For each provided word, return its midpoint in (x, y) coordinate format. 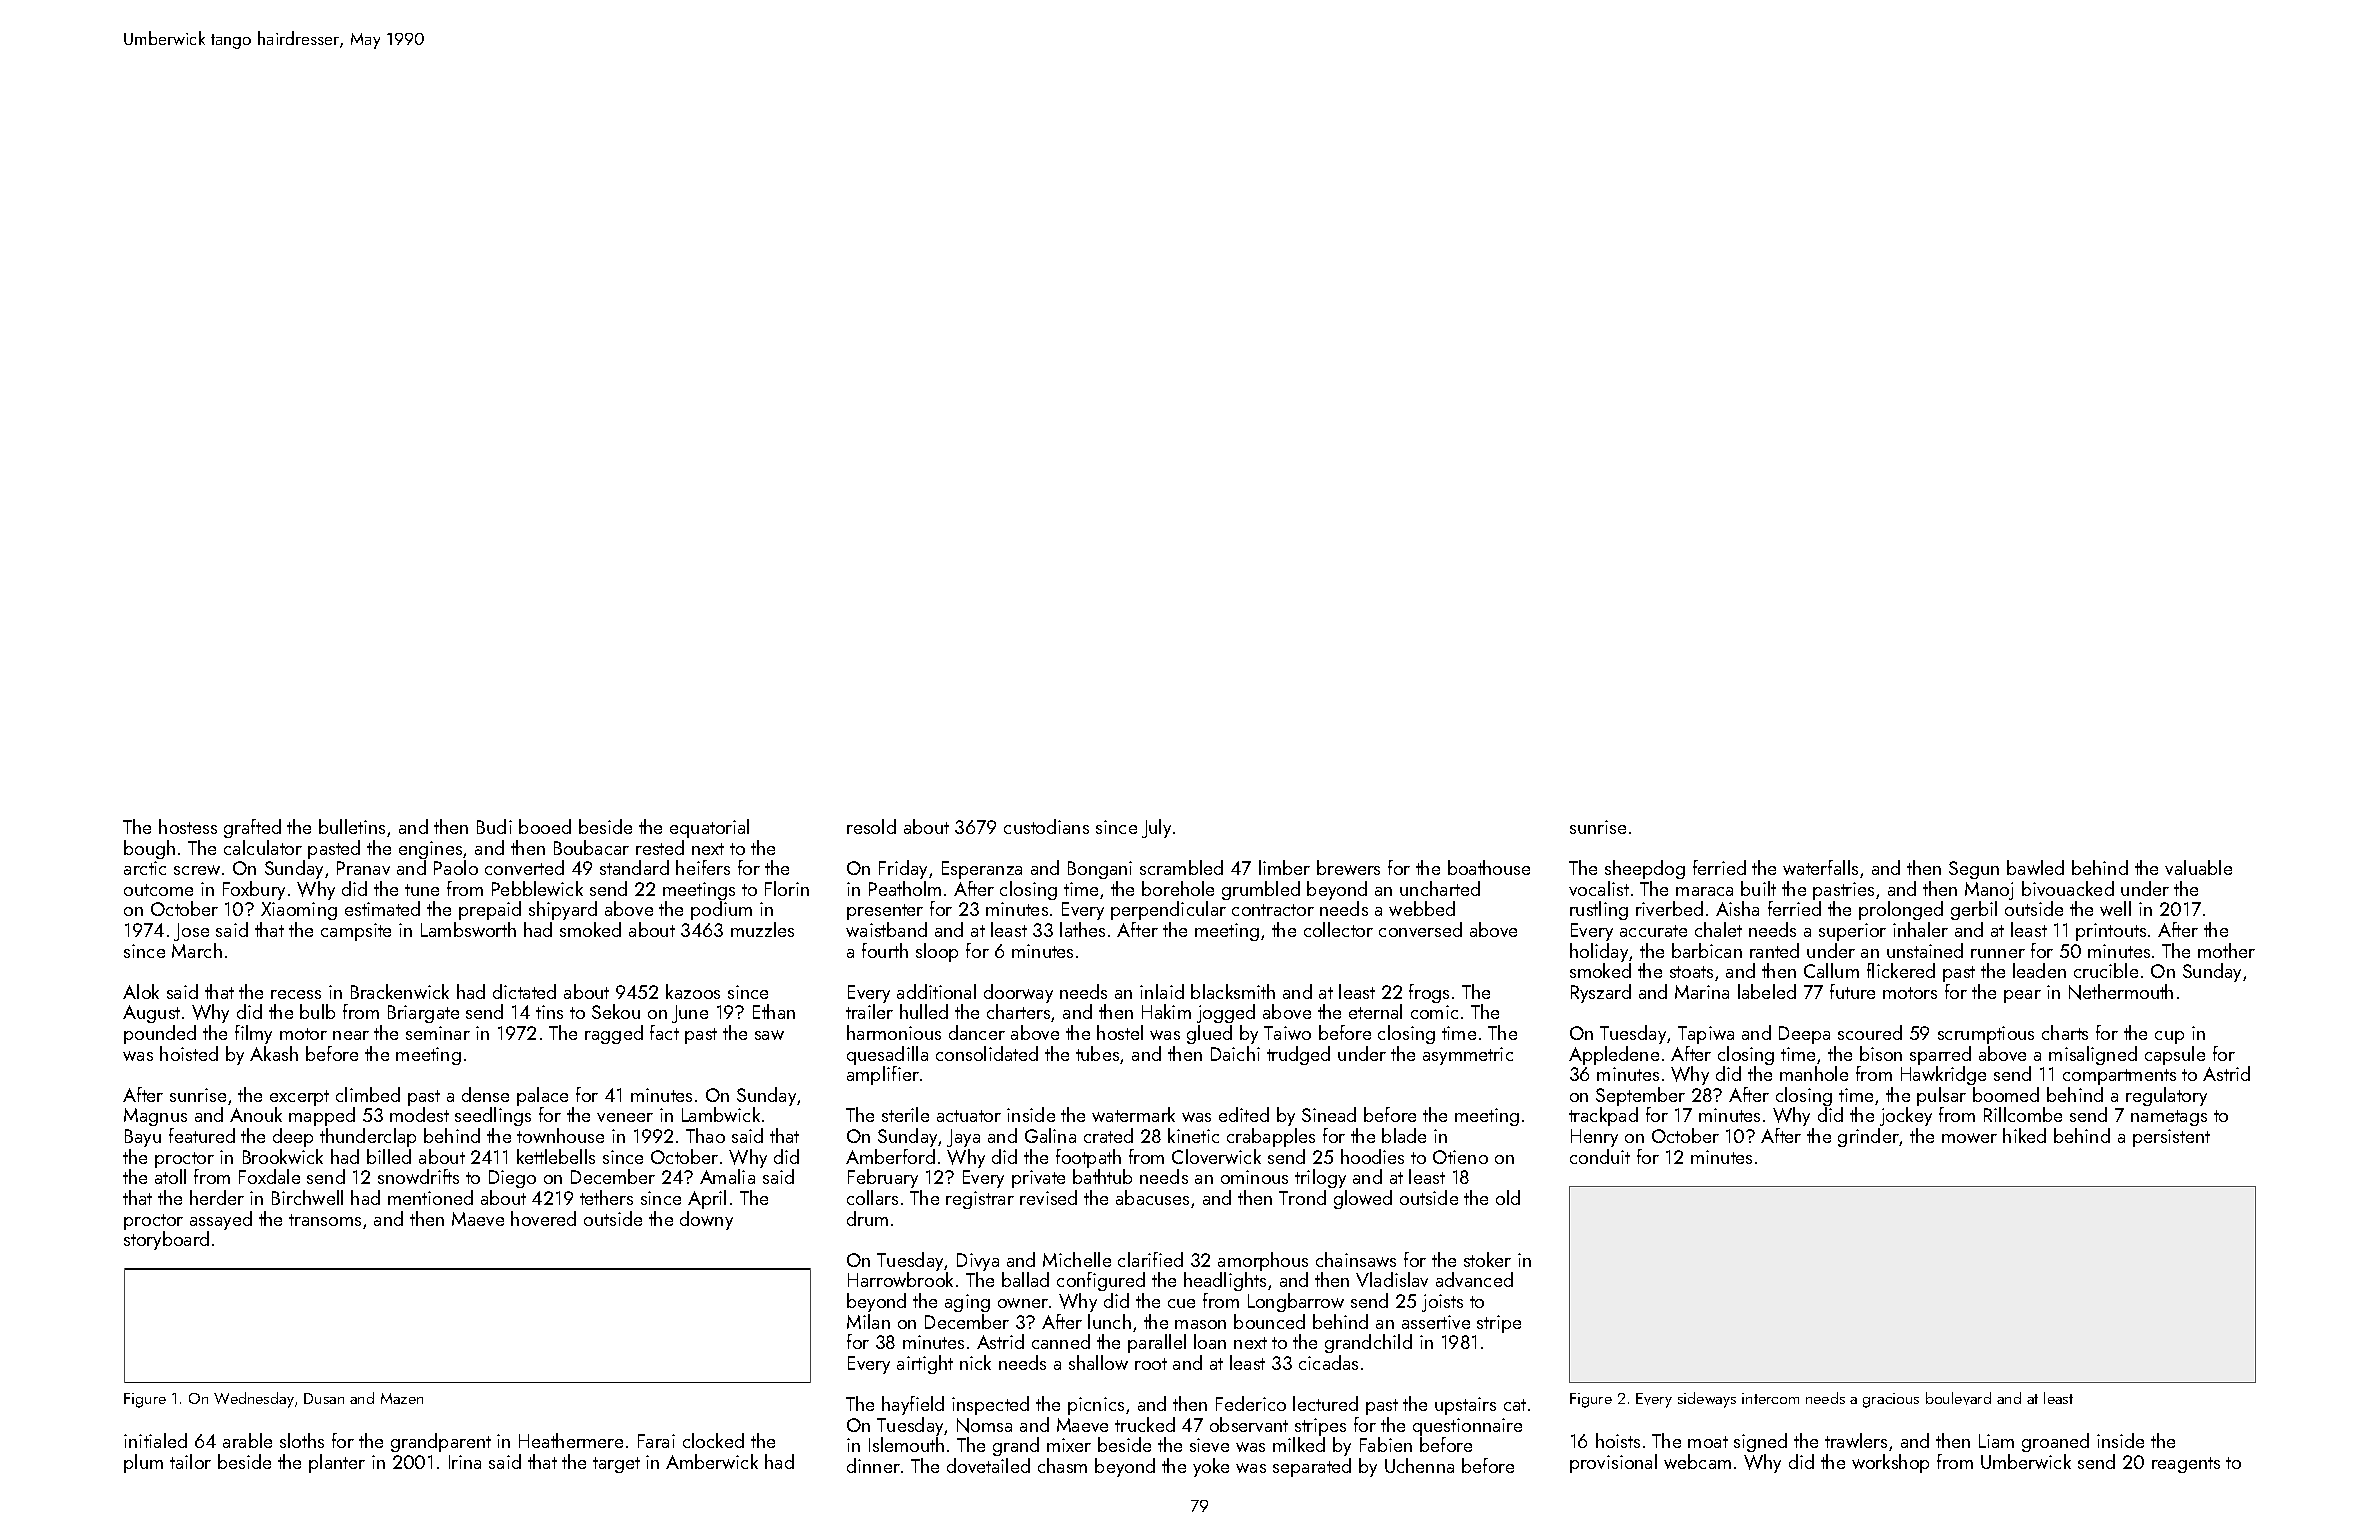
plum (143, 1463)
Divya (978, 1262)
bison (1881, 1053)
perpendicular (1168, 910)
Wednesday (254, 1400)
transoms (325, 1220)
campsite (356, 932)
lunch (1109, 1321)
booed (545, 826)
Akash (274, 1053)
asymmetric (1468, 1056)
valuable (2198, 867)
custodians (1046, 826)
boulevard (1958, 1398)
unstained (1925, 950)
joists (1442, 1303)
